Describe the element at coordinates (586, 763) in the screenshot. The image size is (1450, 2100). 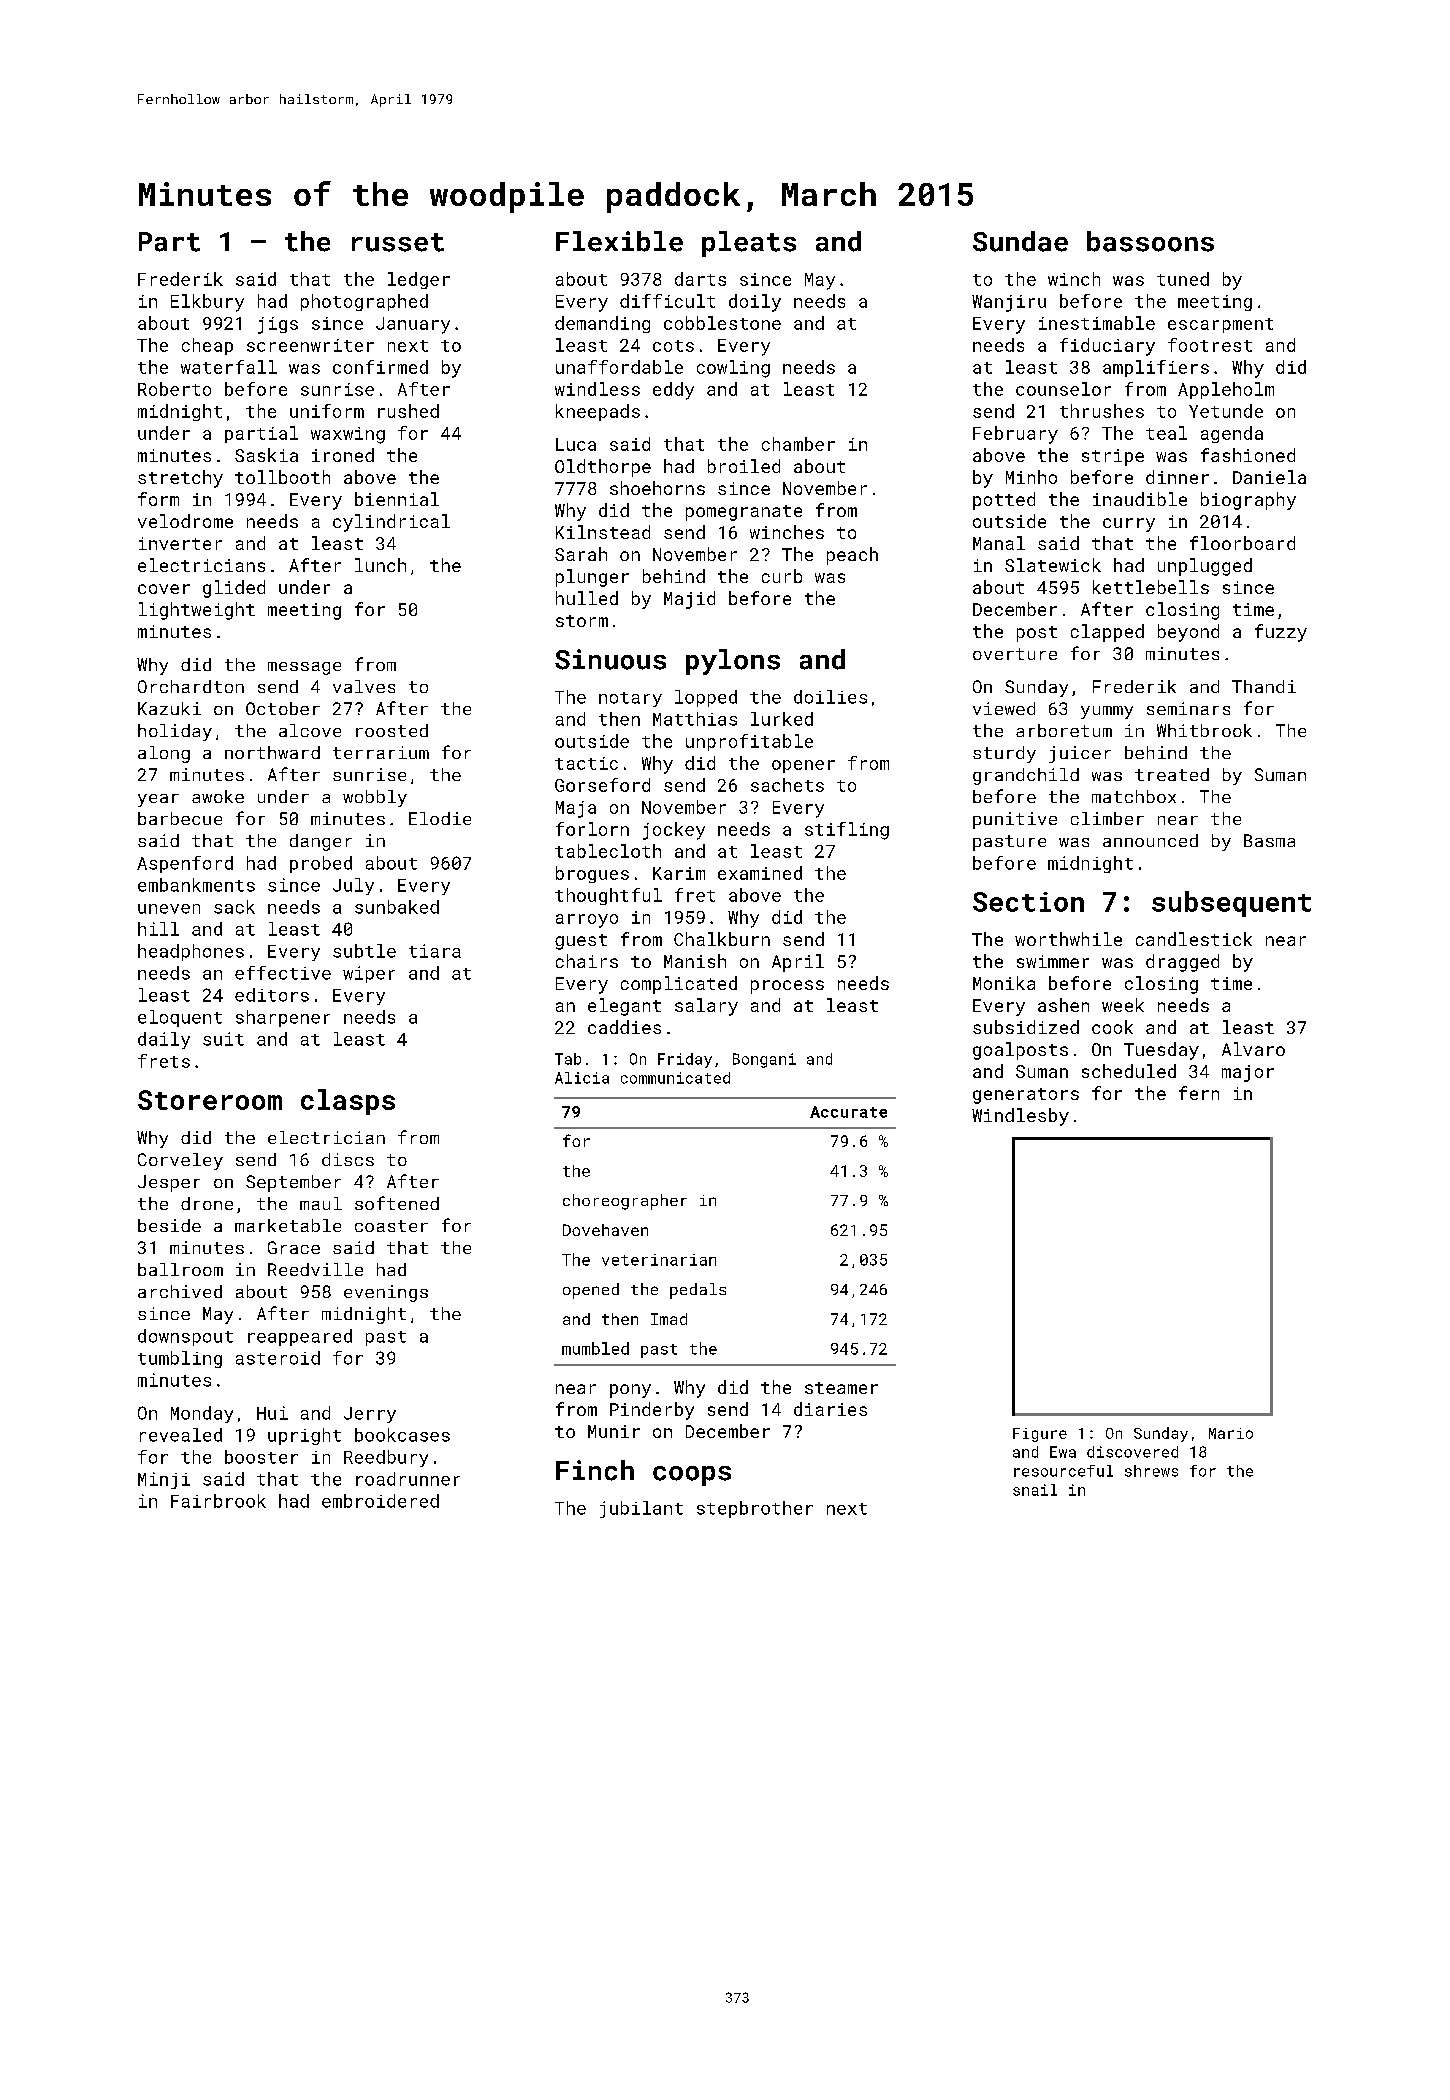
I see `tactic` at that location.
